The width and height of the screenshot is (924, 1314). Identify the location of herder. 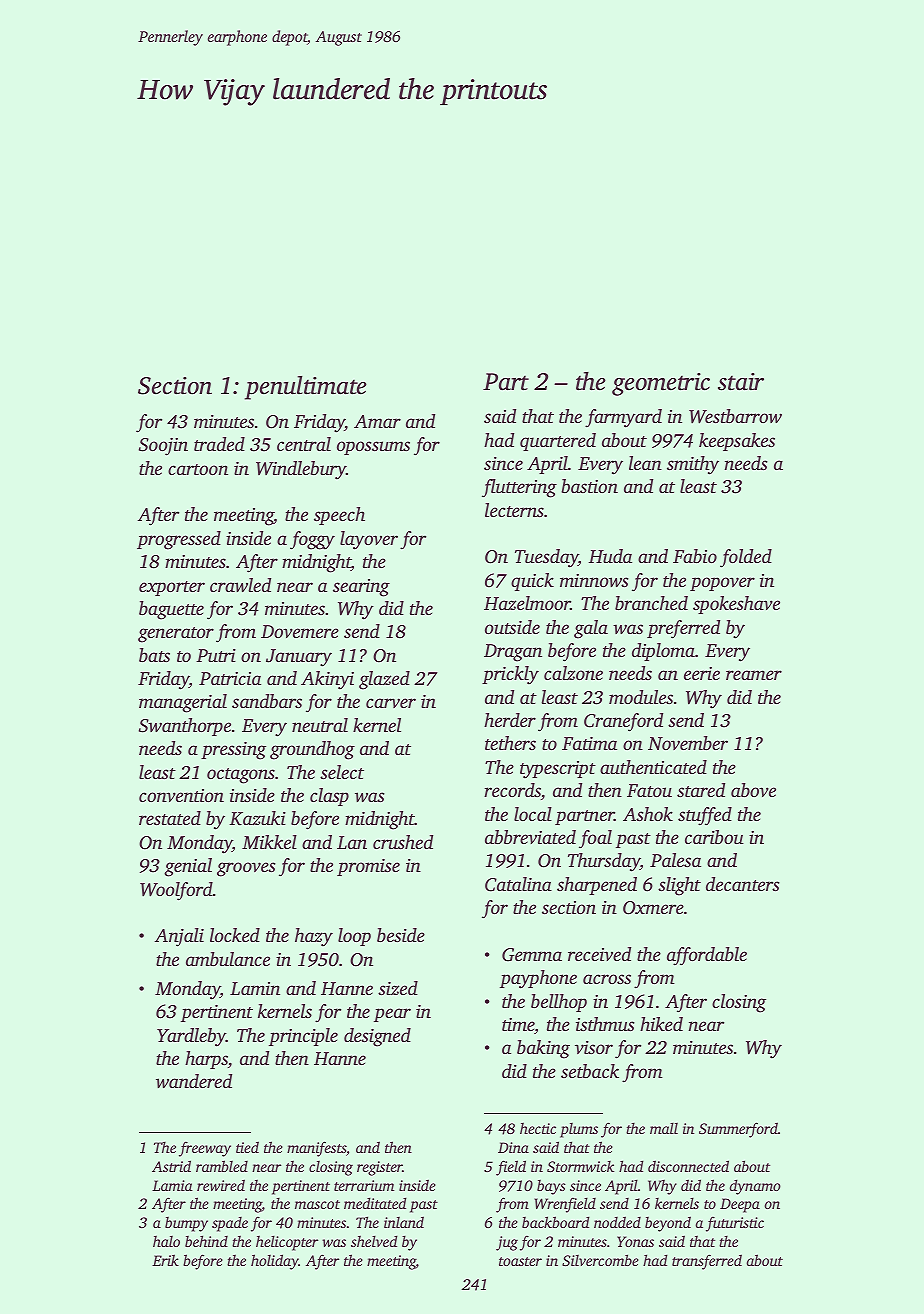
(510, 720).
